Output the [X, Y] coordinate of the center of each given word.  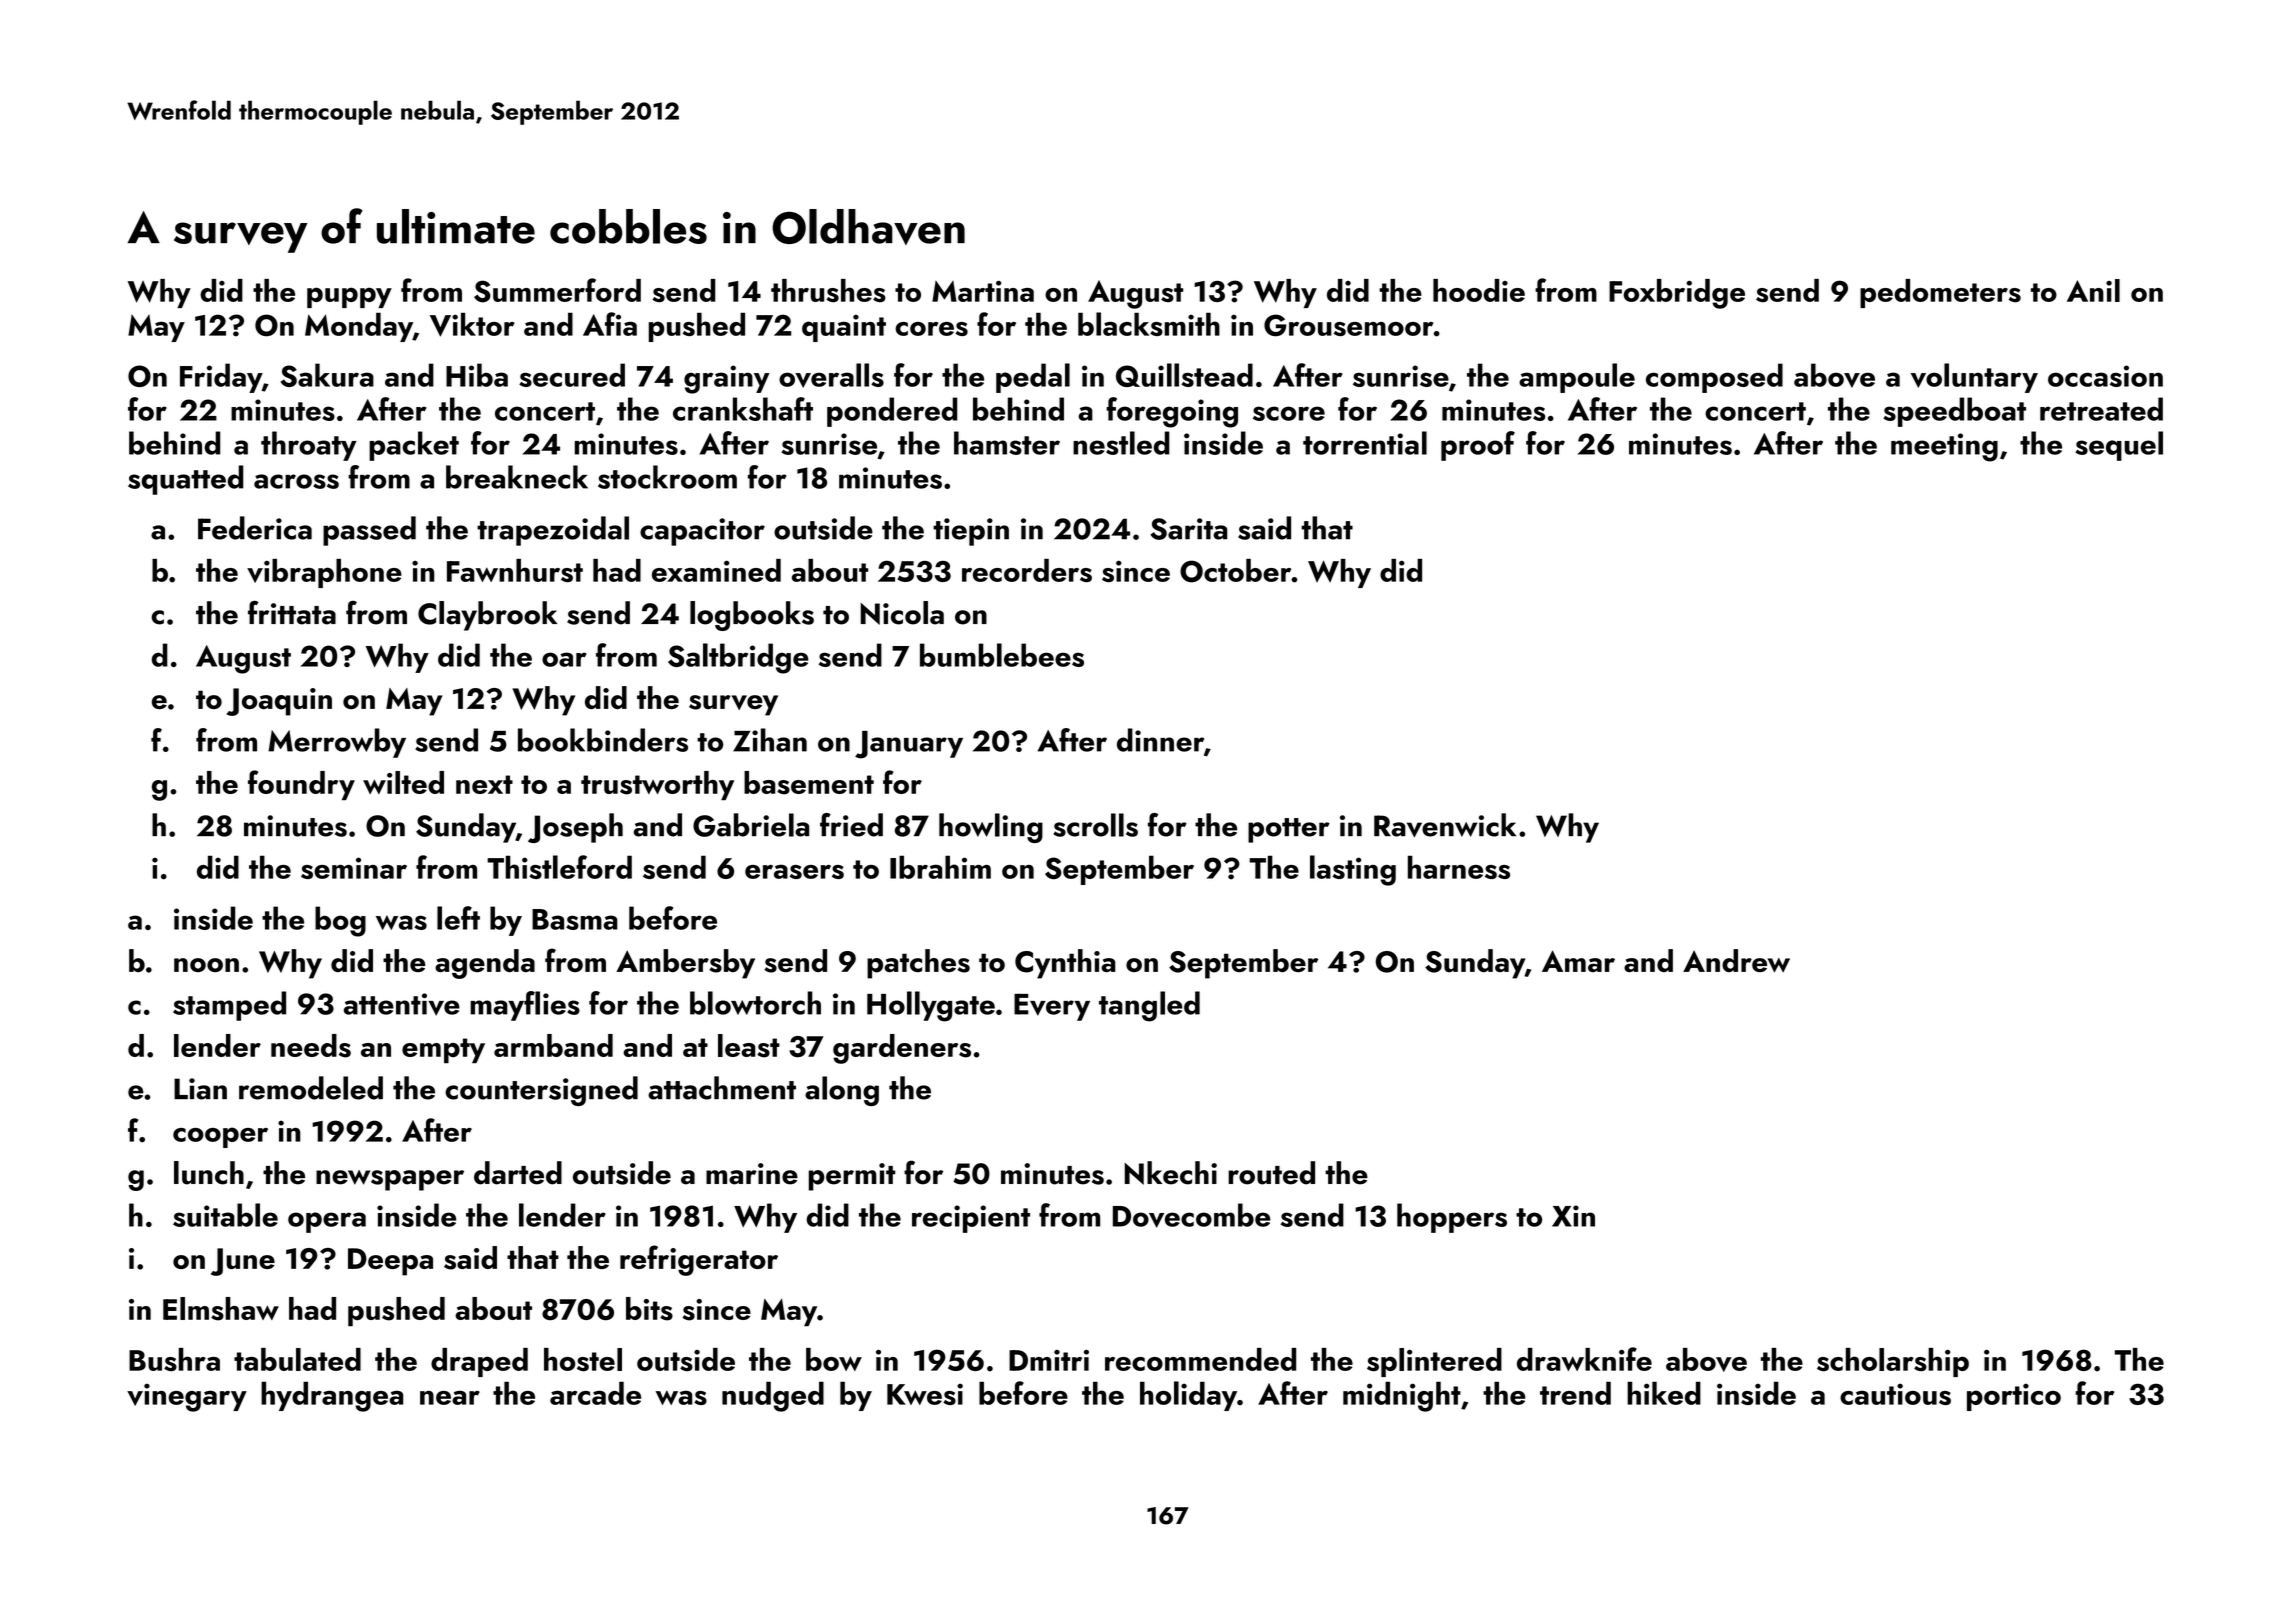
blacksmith [1149, 324]
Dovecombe [1191, 1215]
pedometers [1940, 293]
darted [518, 1173]
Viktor [472, 325]
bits [649, 1309]
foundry [301, 785]
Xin [1573, 1216]
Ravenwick [1445, 825]
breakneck [517, 477]
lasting [1353, 870]
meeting [1944, 447]
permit [852, 1177]
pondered [892, 412]
